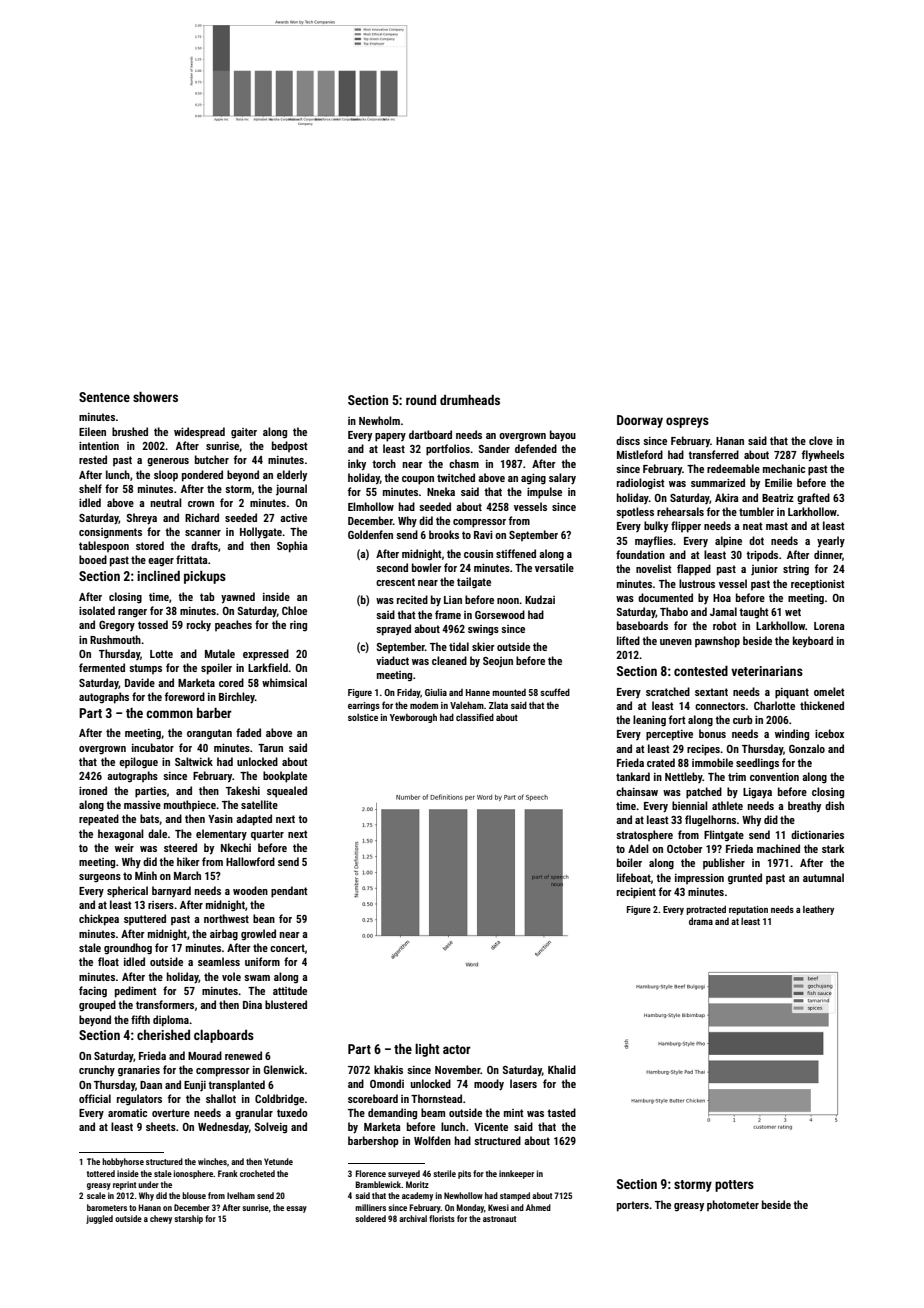 Image resolution: width=924 pixels, height=1308 pixels. Describe the element at coordinates (292, 475) in the document. I see `elderly` at that location.
